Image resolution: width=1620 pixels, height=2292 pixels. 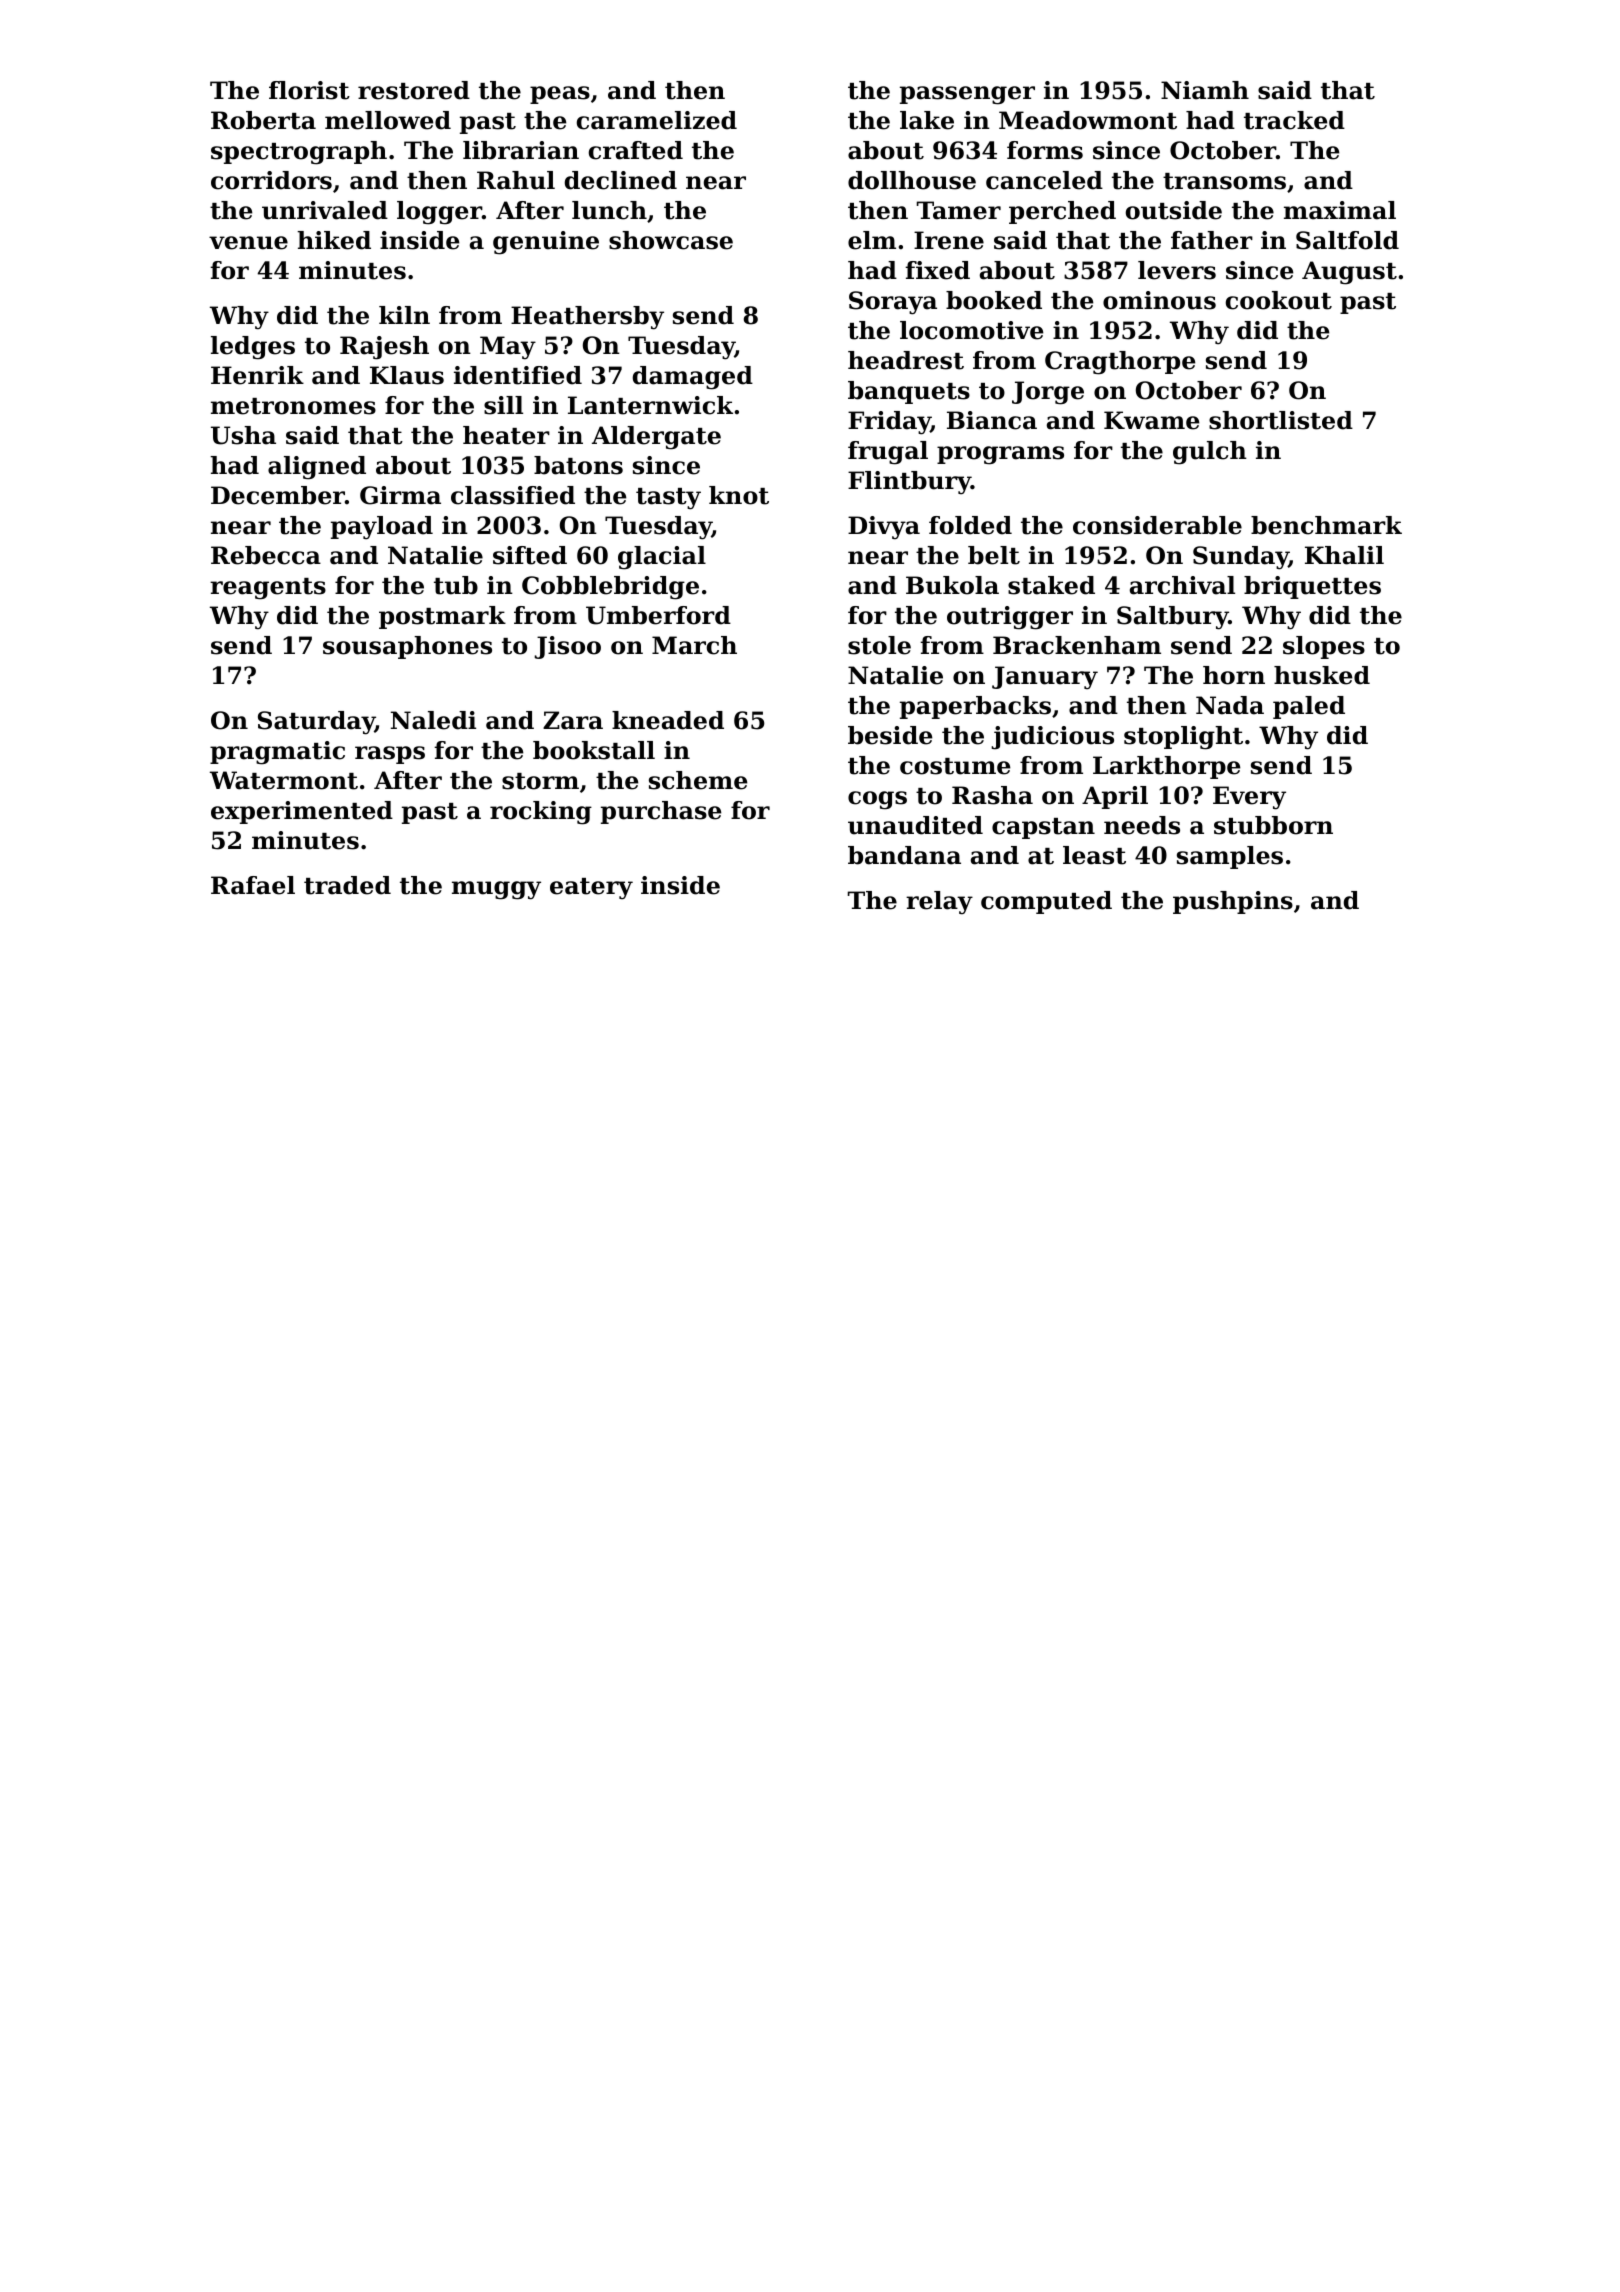 What do you see at coordinates (1340, 210) in the screenshot?
I see `maximal` at bounding box center [1340, 210].
